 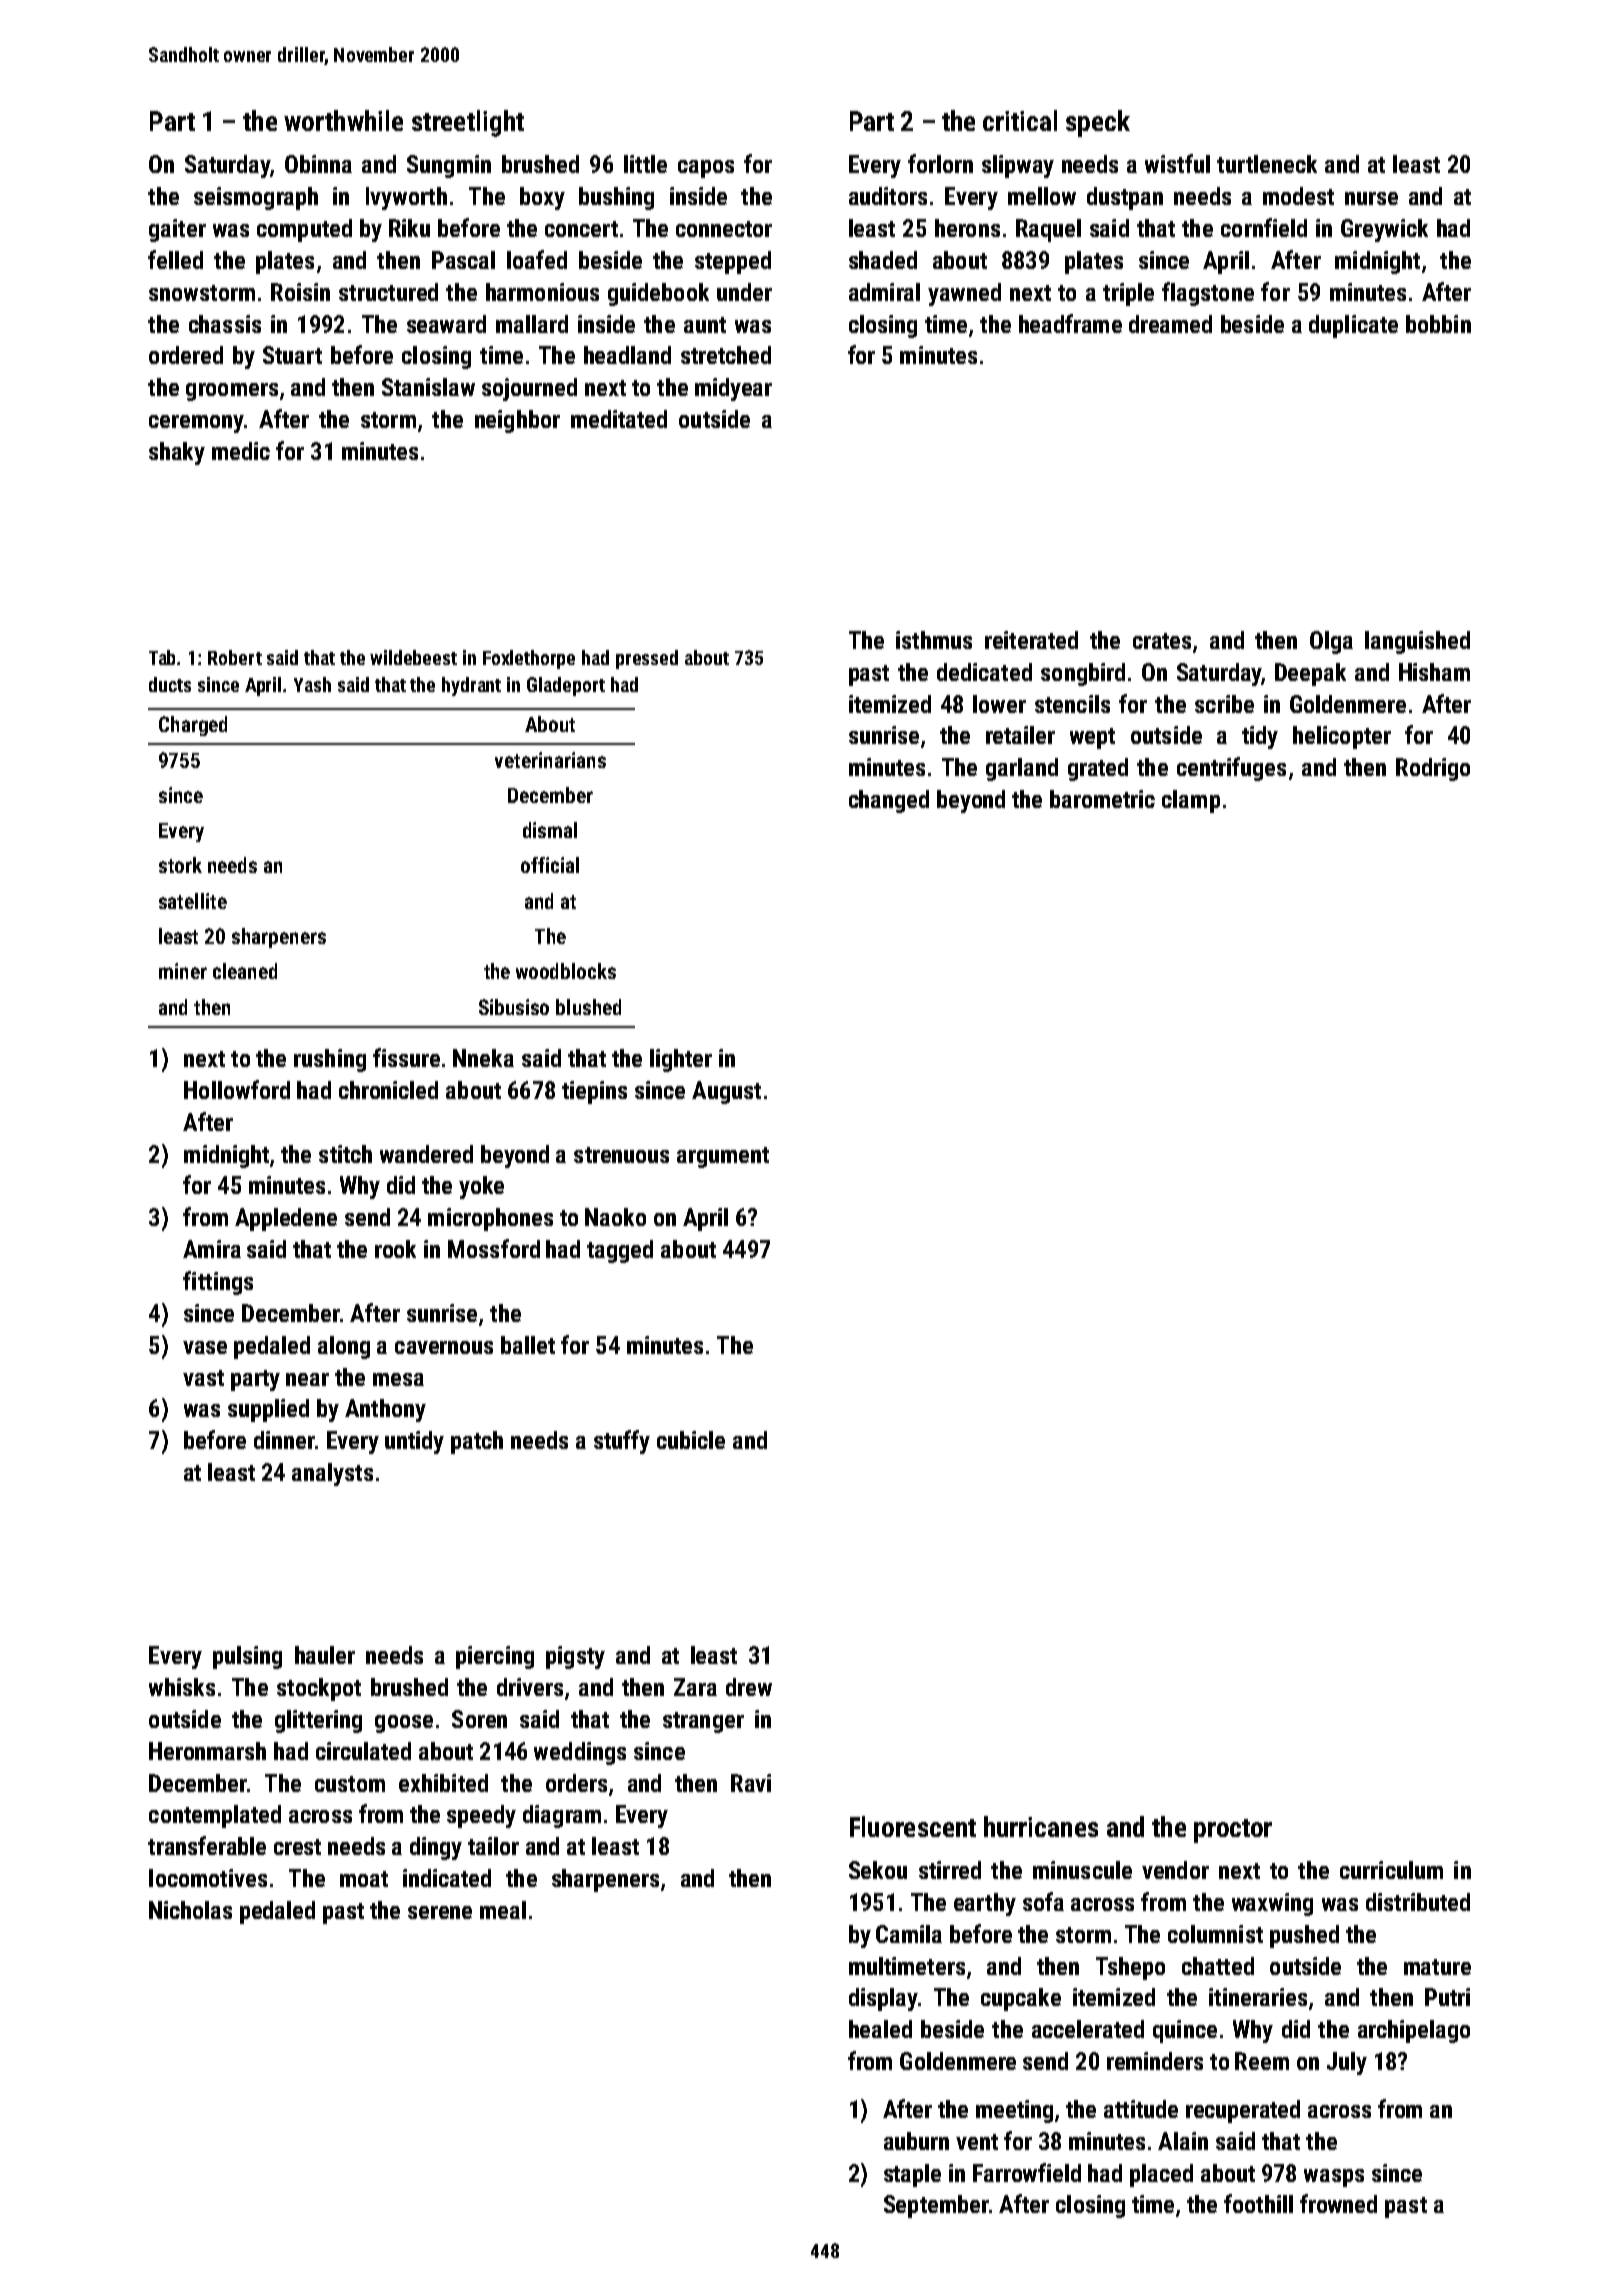 What do you see at coordinates (245, 971) in the screenshot?
I see `cleaned` at bounding box center [245, 971].
